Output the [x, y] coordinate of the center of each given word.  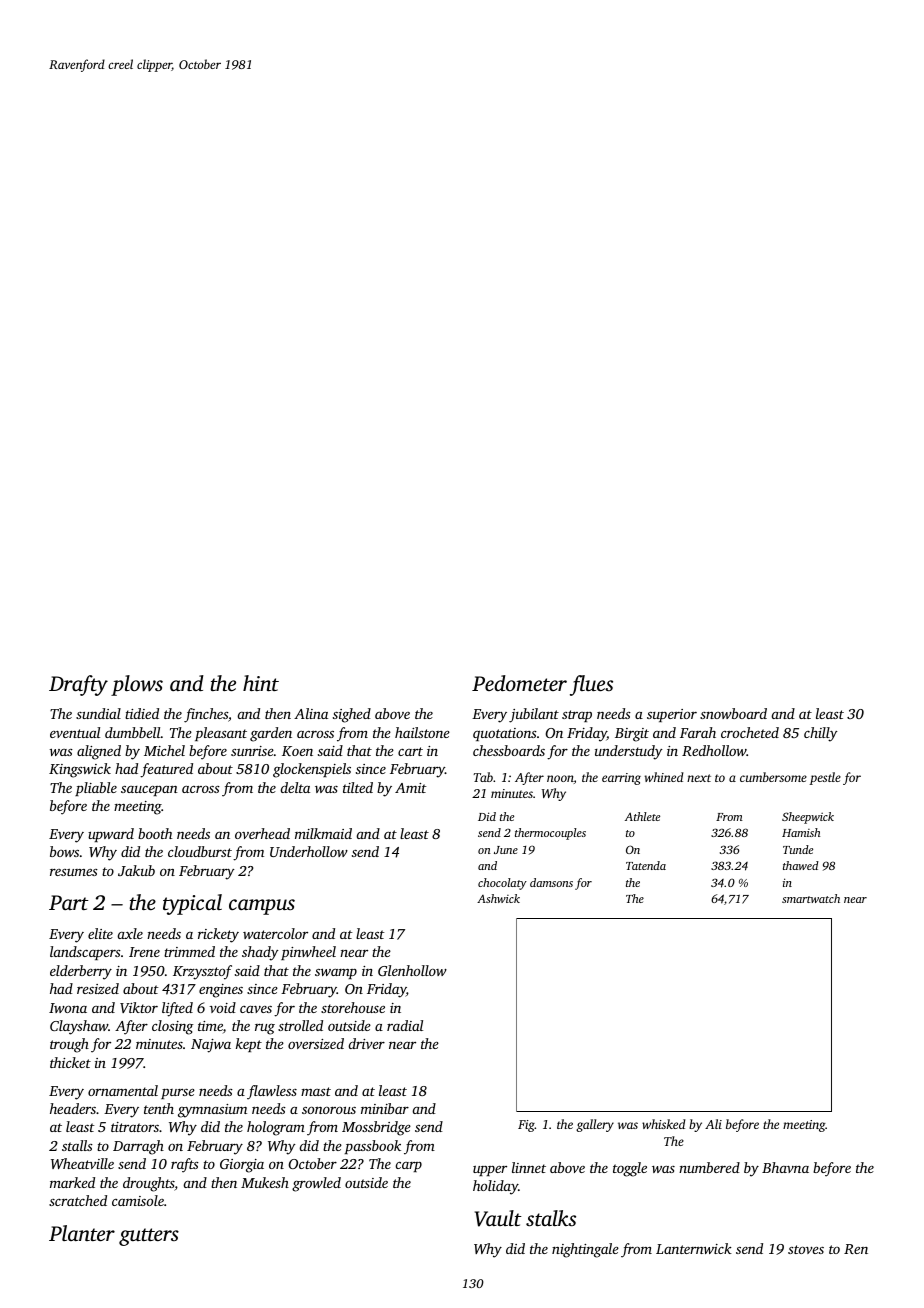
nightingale [585, 1250]
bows [64, 851]
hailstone [422, 732]
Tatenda [646, 865]
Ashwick [498, 898]
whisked [664, 1124]
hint [261, 683]
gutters [149, 1237]
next [699, 778]
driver [366, 1043]
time [210, 1026]
